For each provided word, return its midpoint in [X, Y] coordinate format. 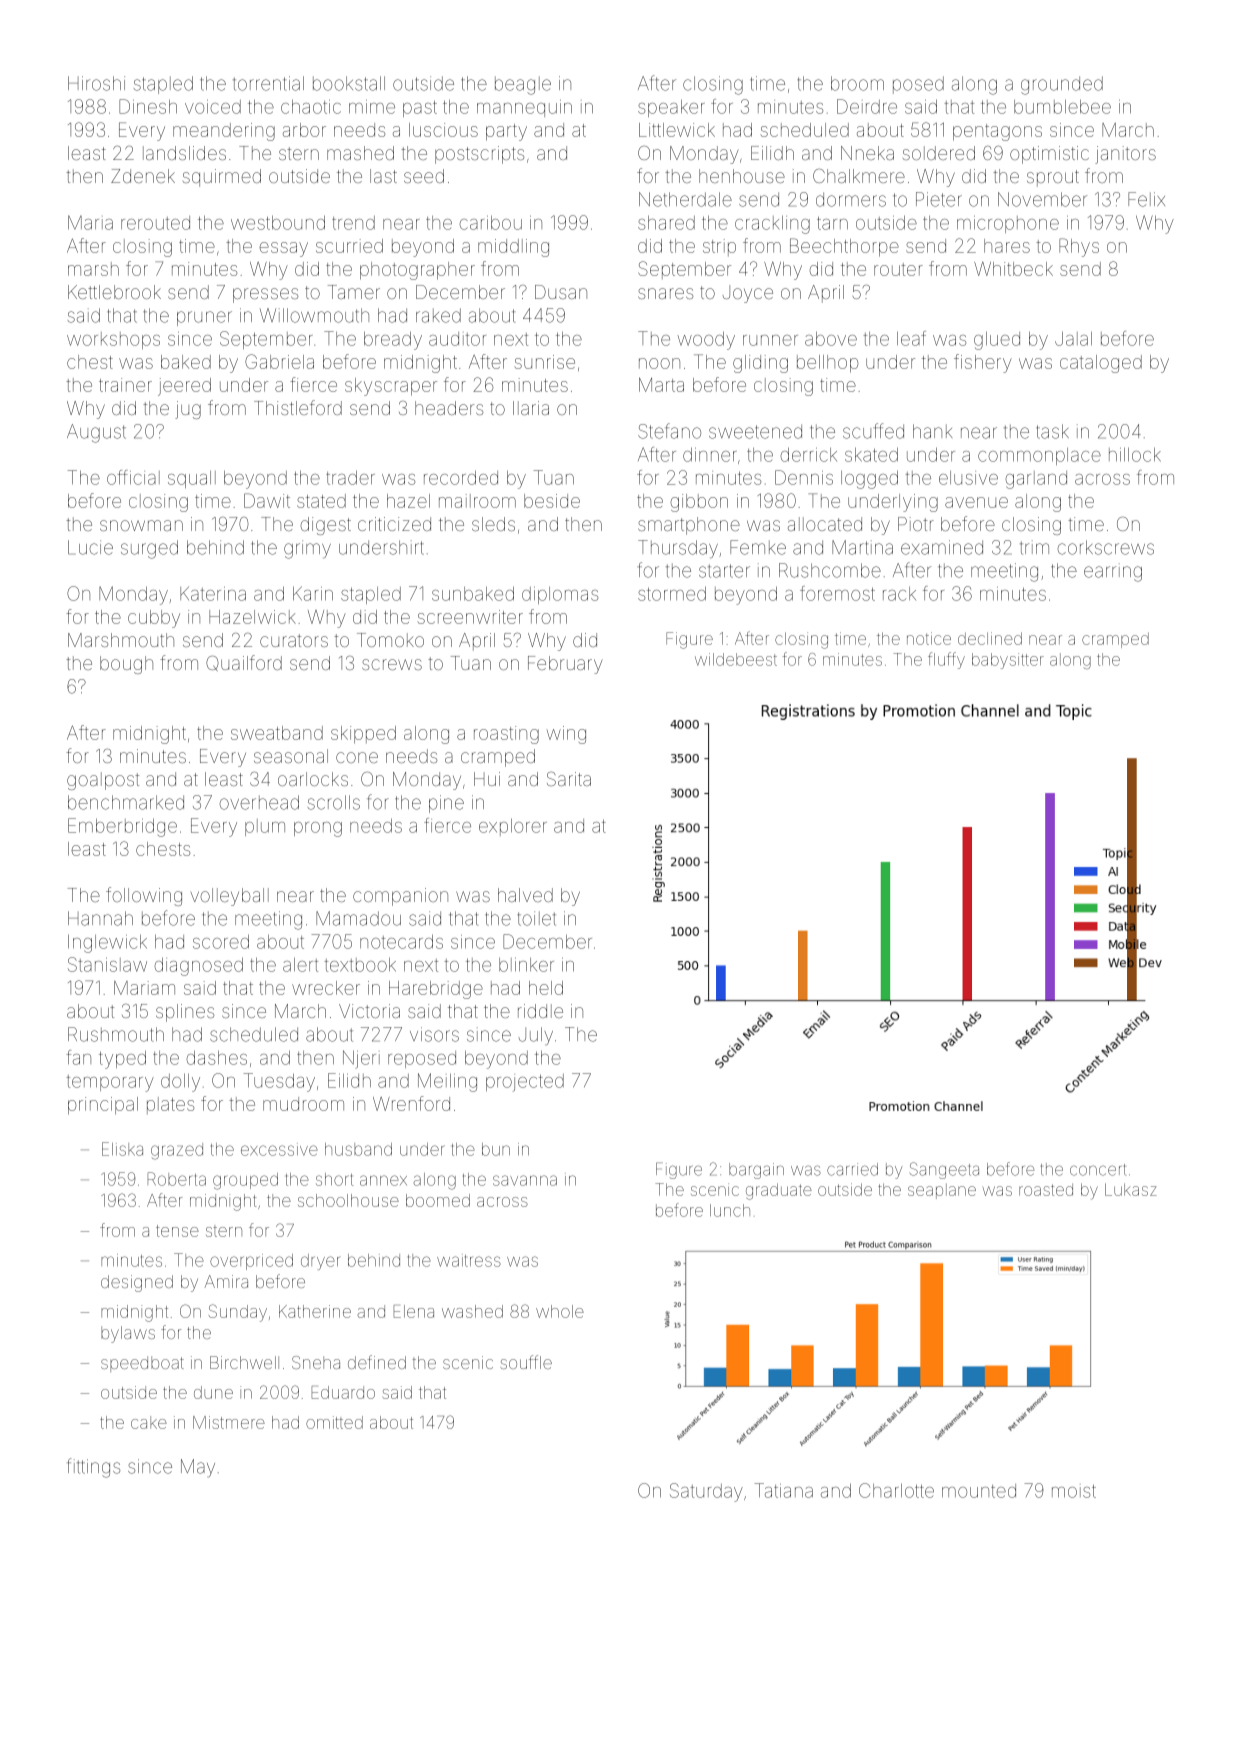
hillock [1135, 455]
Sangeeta [944, 1170]
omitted [334, 1422]
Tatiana [784, 1490]
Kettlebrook [114, 292]
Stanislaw [107, 964]
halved [525, 895]
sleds [493, 524]
